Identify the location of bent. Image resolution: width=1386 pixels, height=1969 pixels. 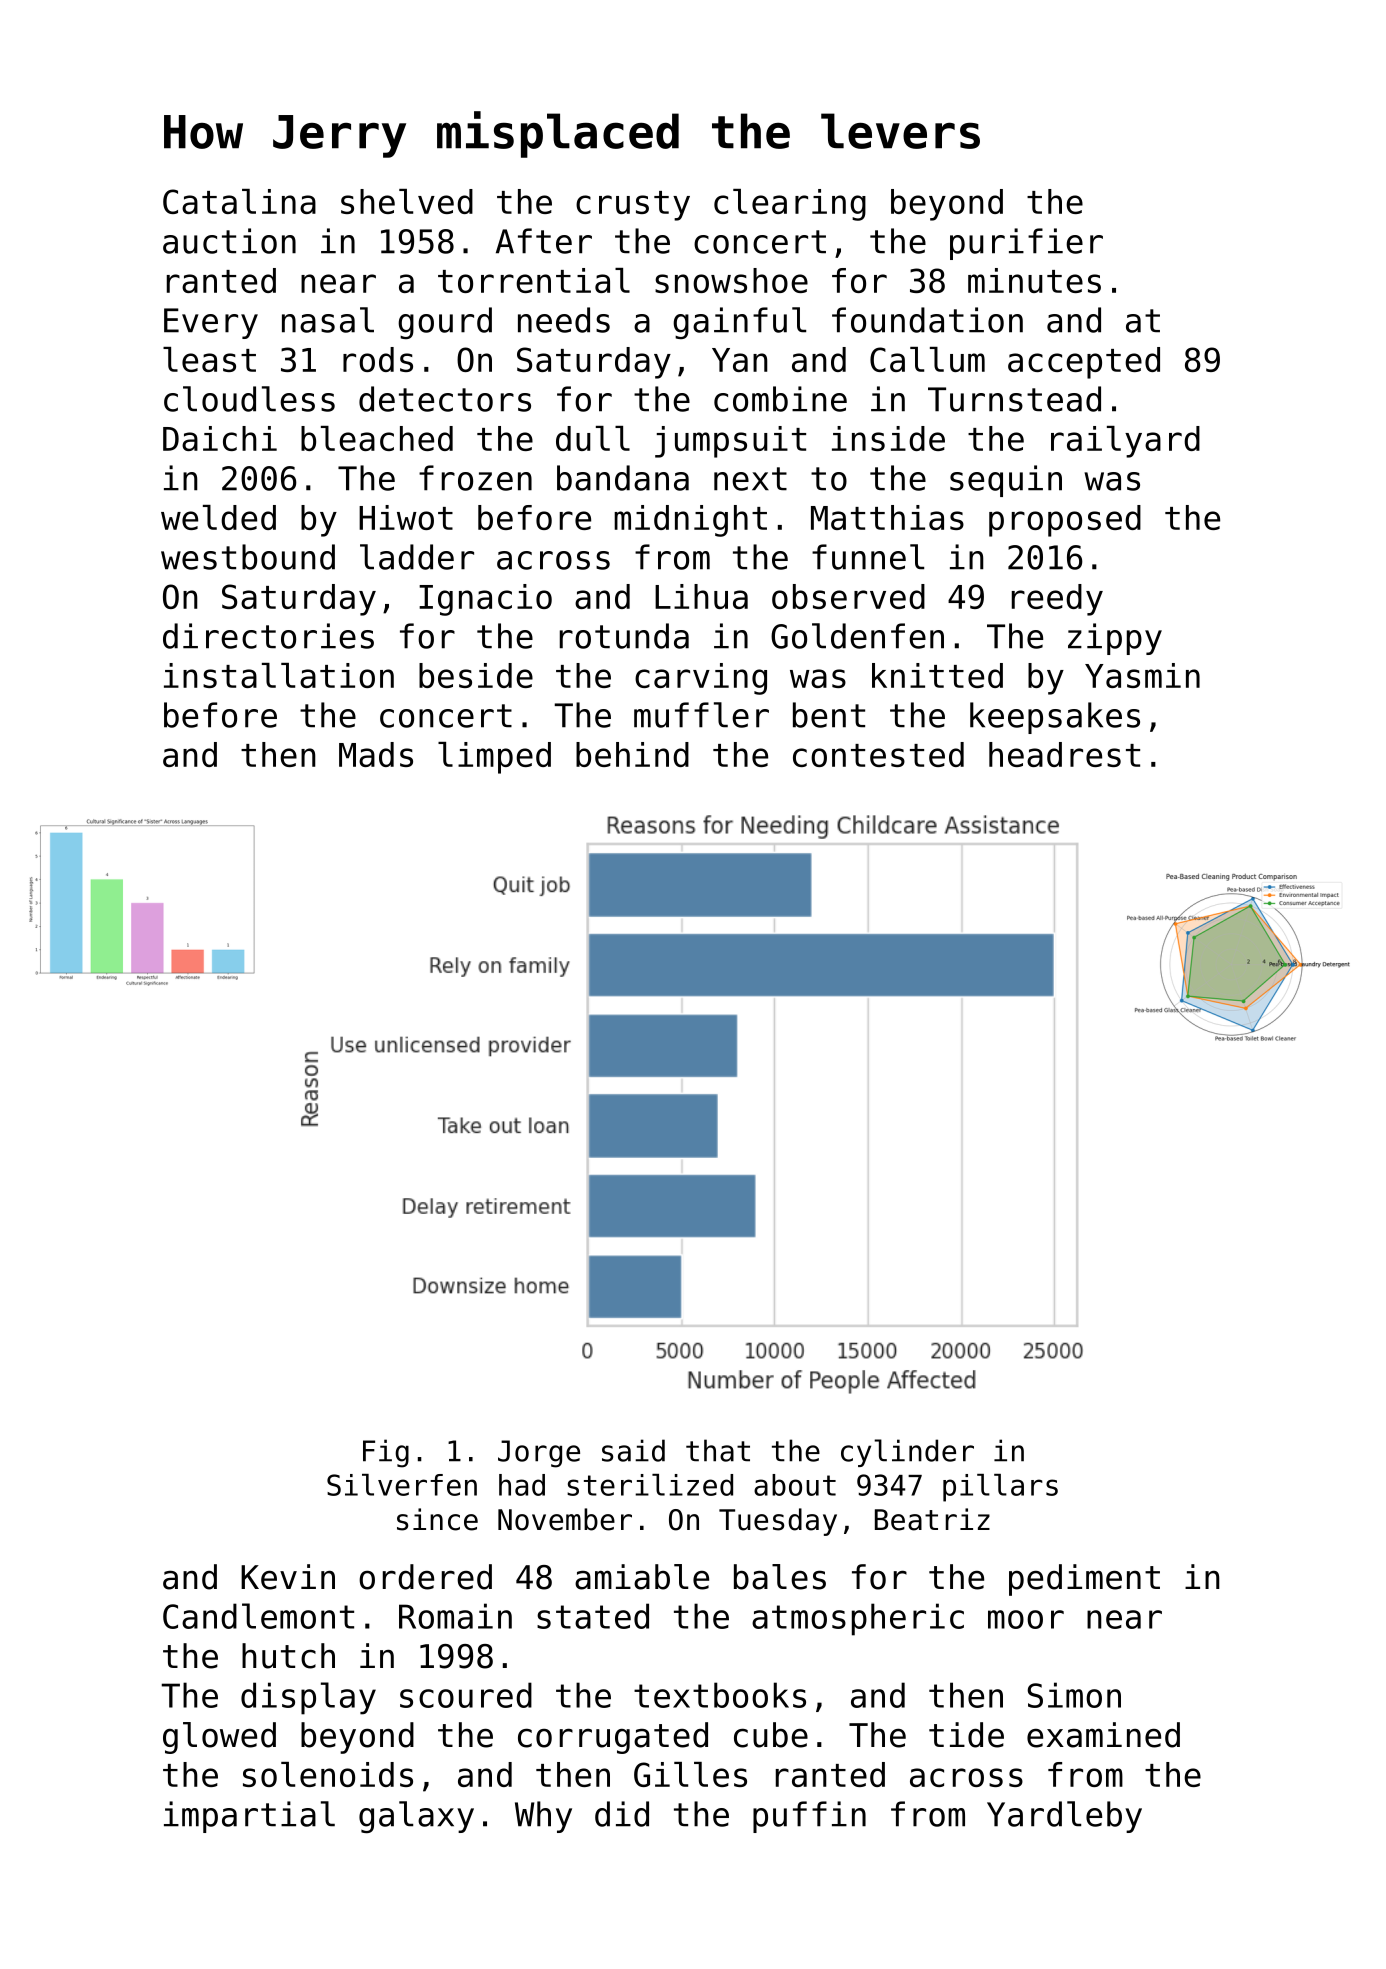
(829, 715).
